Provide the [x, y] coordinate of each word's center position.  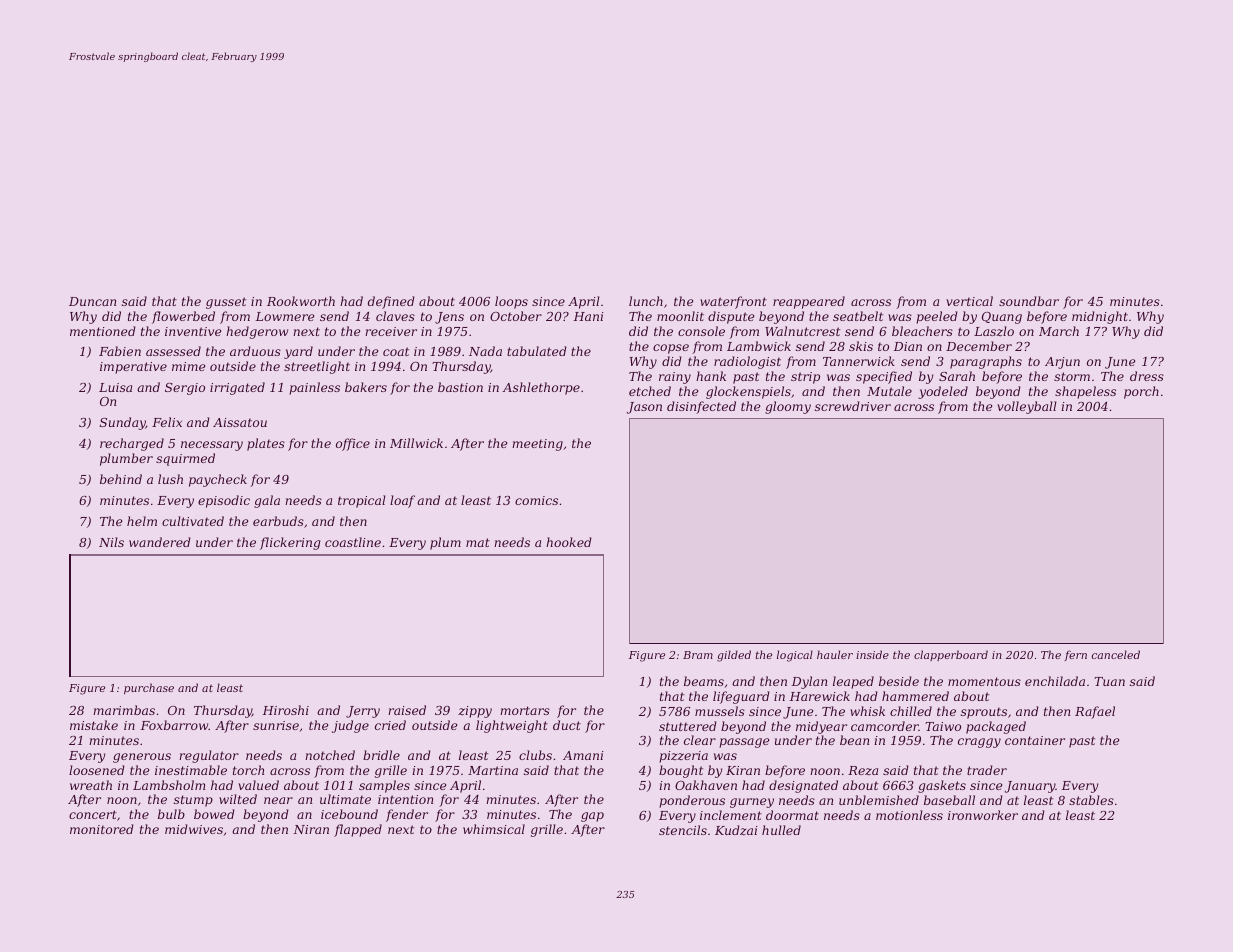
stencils [683, 830]
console [701, 331]
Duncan [92, 301]
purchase [149, 689]
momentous [984, 681]
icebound [349, 814]
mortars [525, 710]
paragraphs [986, 362]
